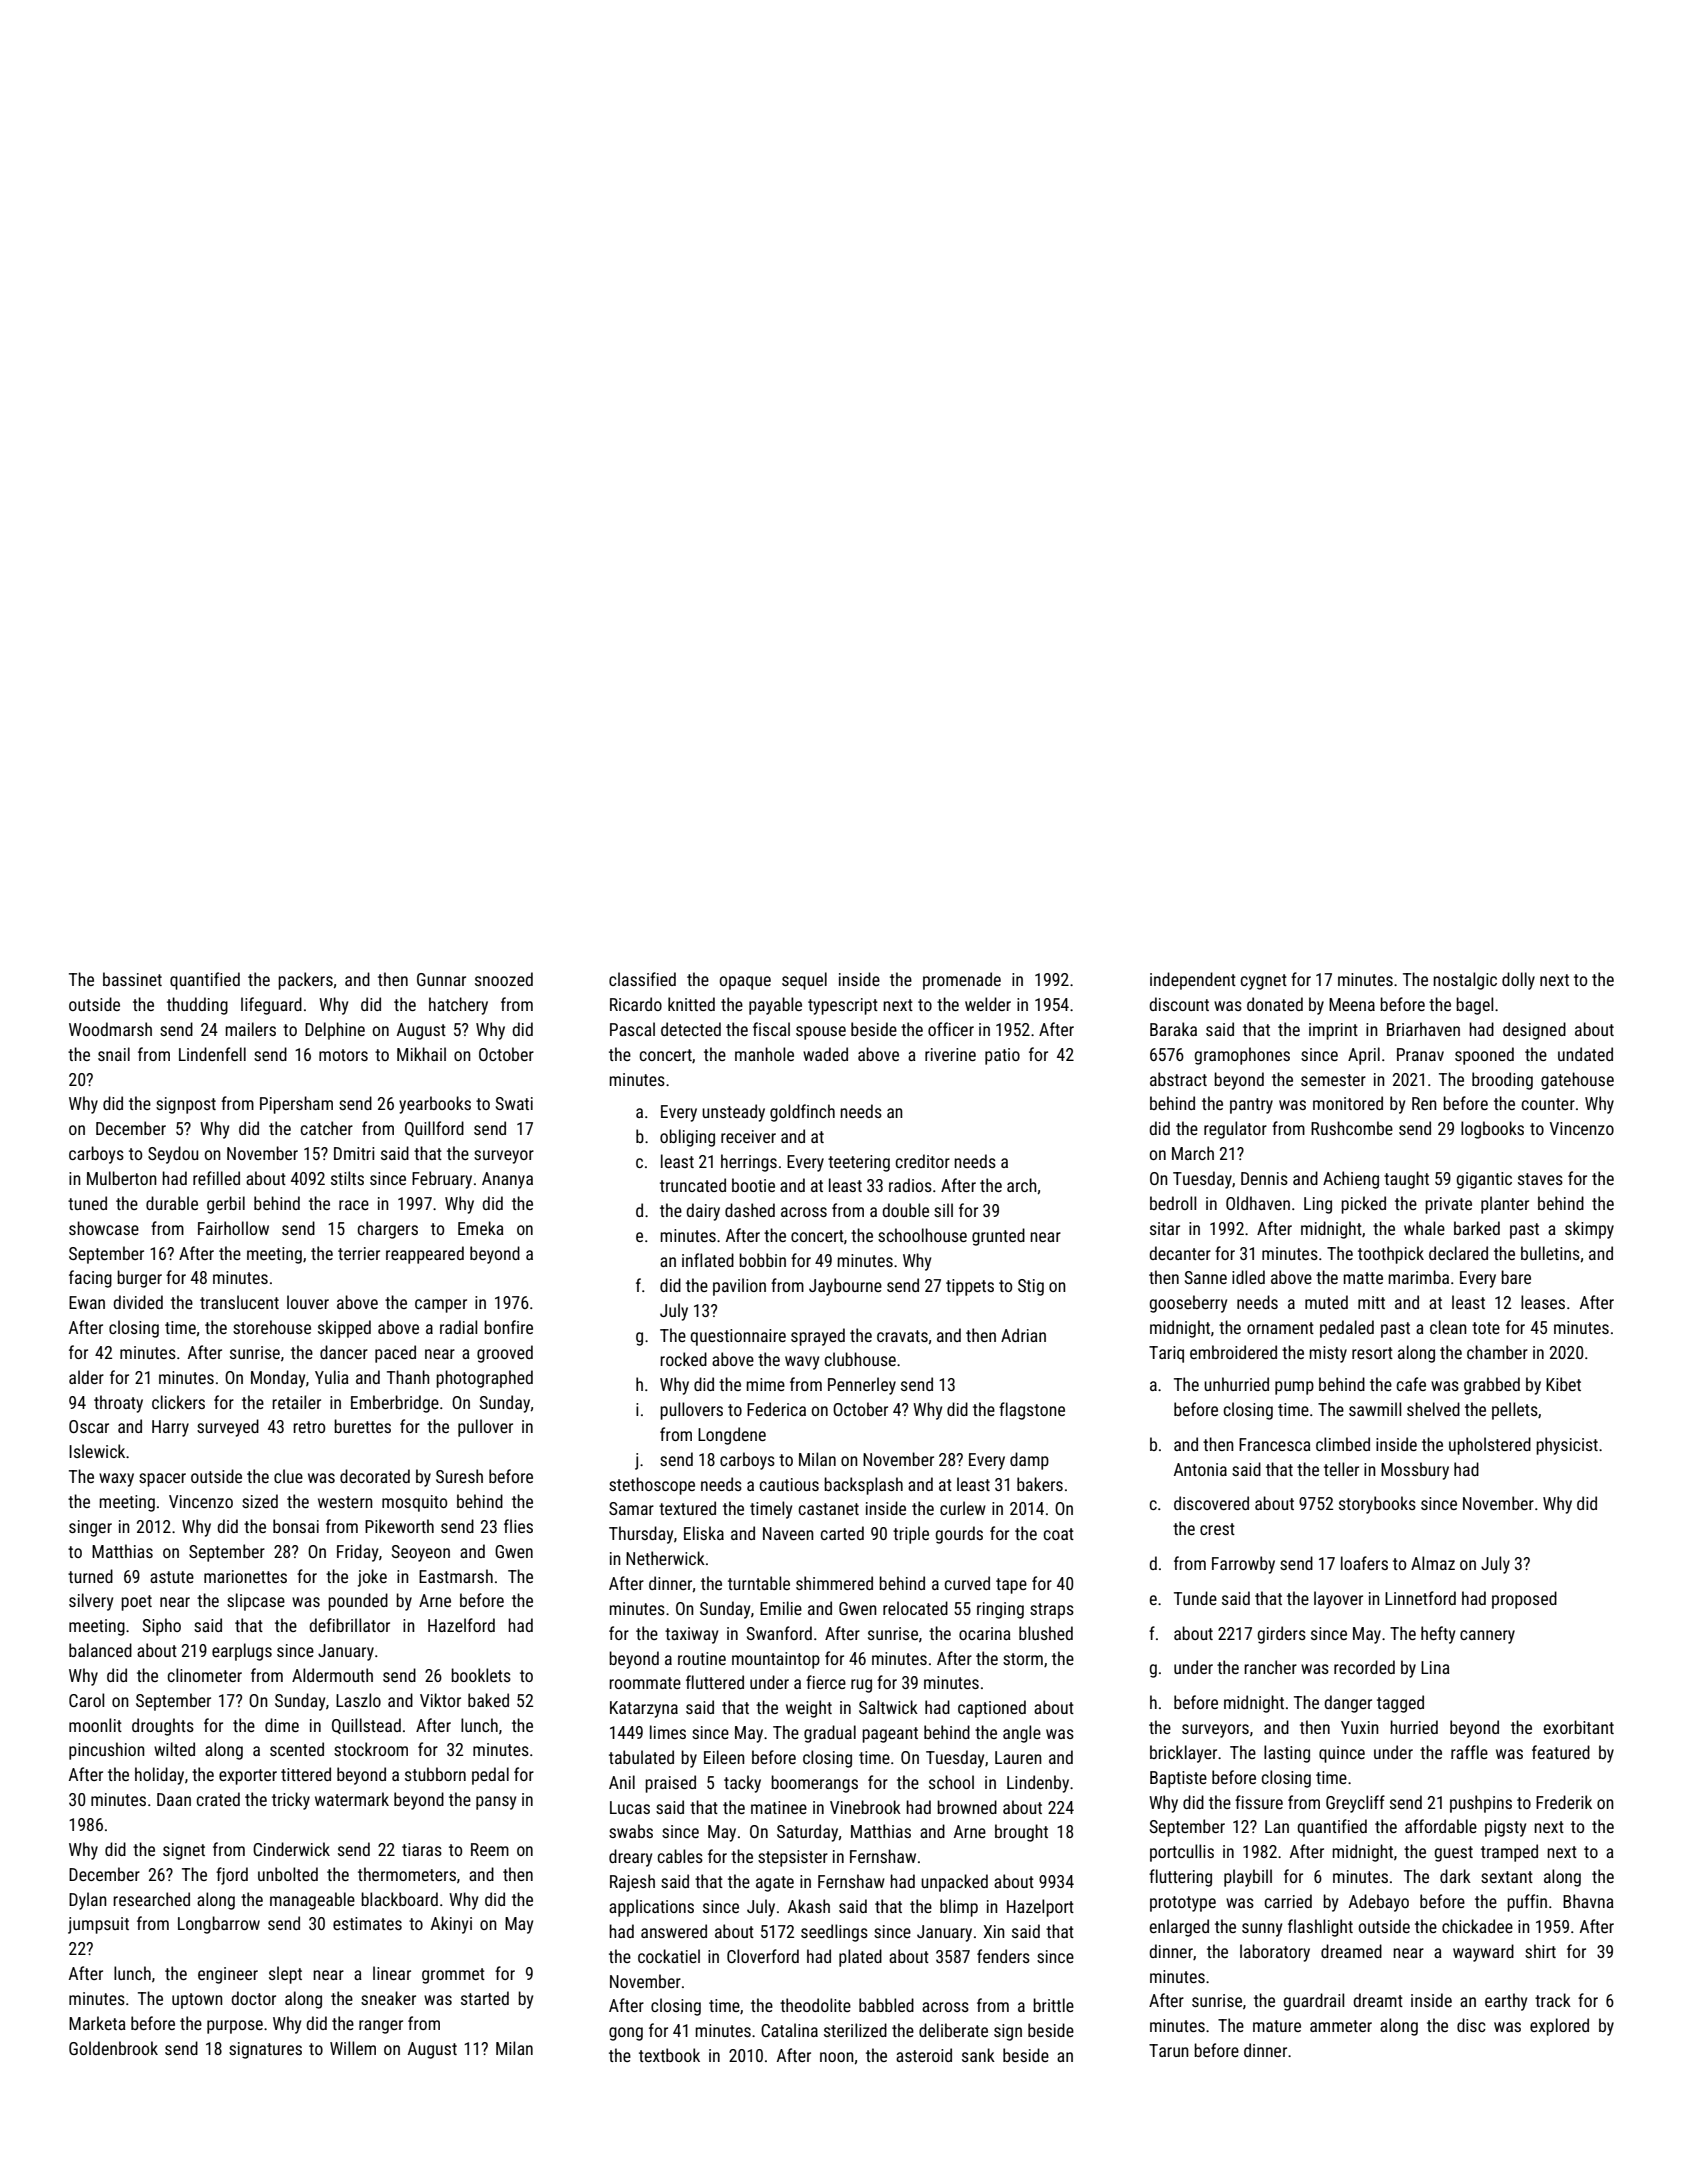 This document has height=2178, width=1683. Describe the element at coordinates (104, 1228) in the document. I see `showcase` at that location.
